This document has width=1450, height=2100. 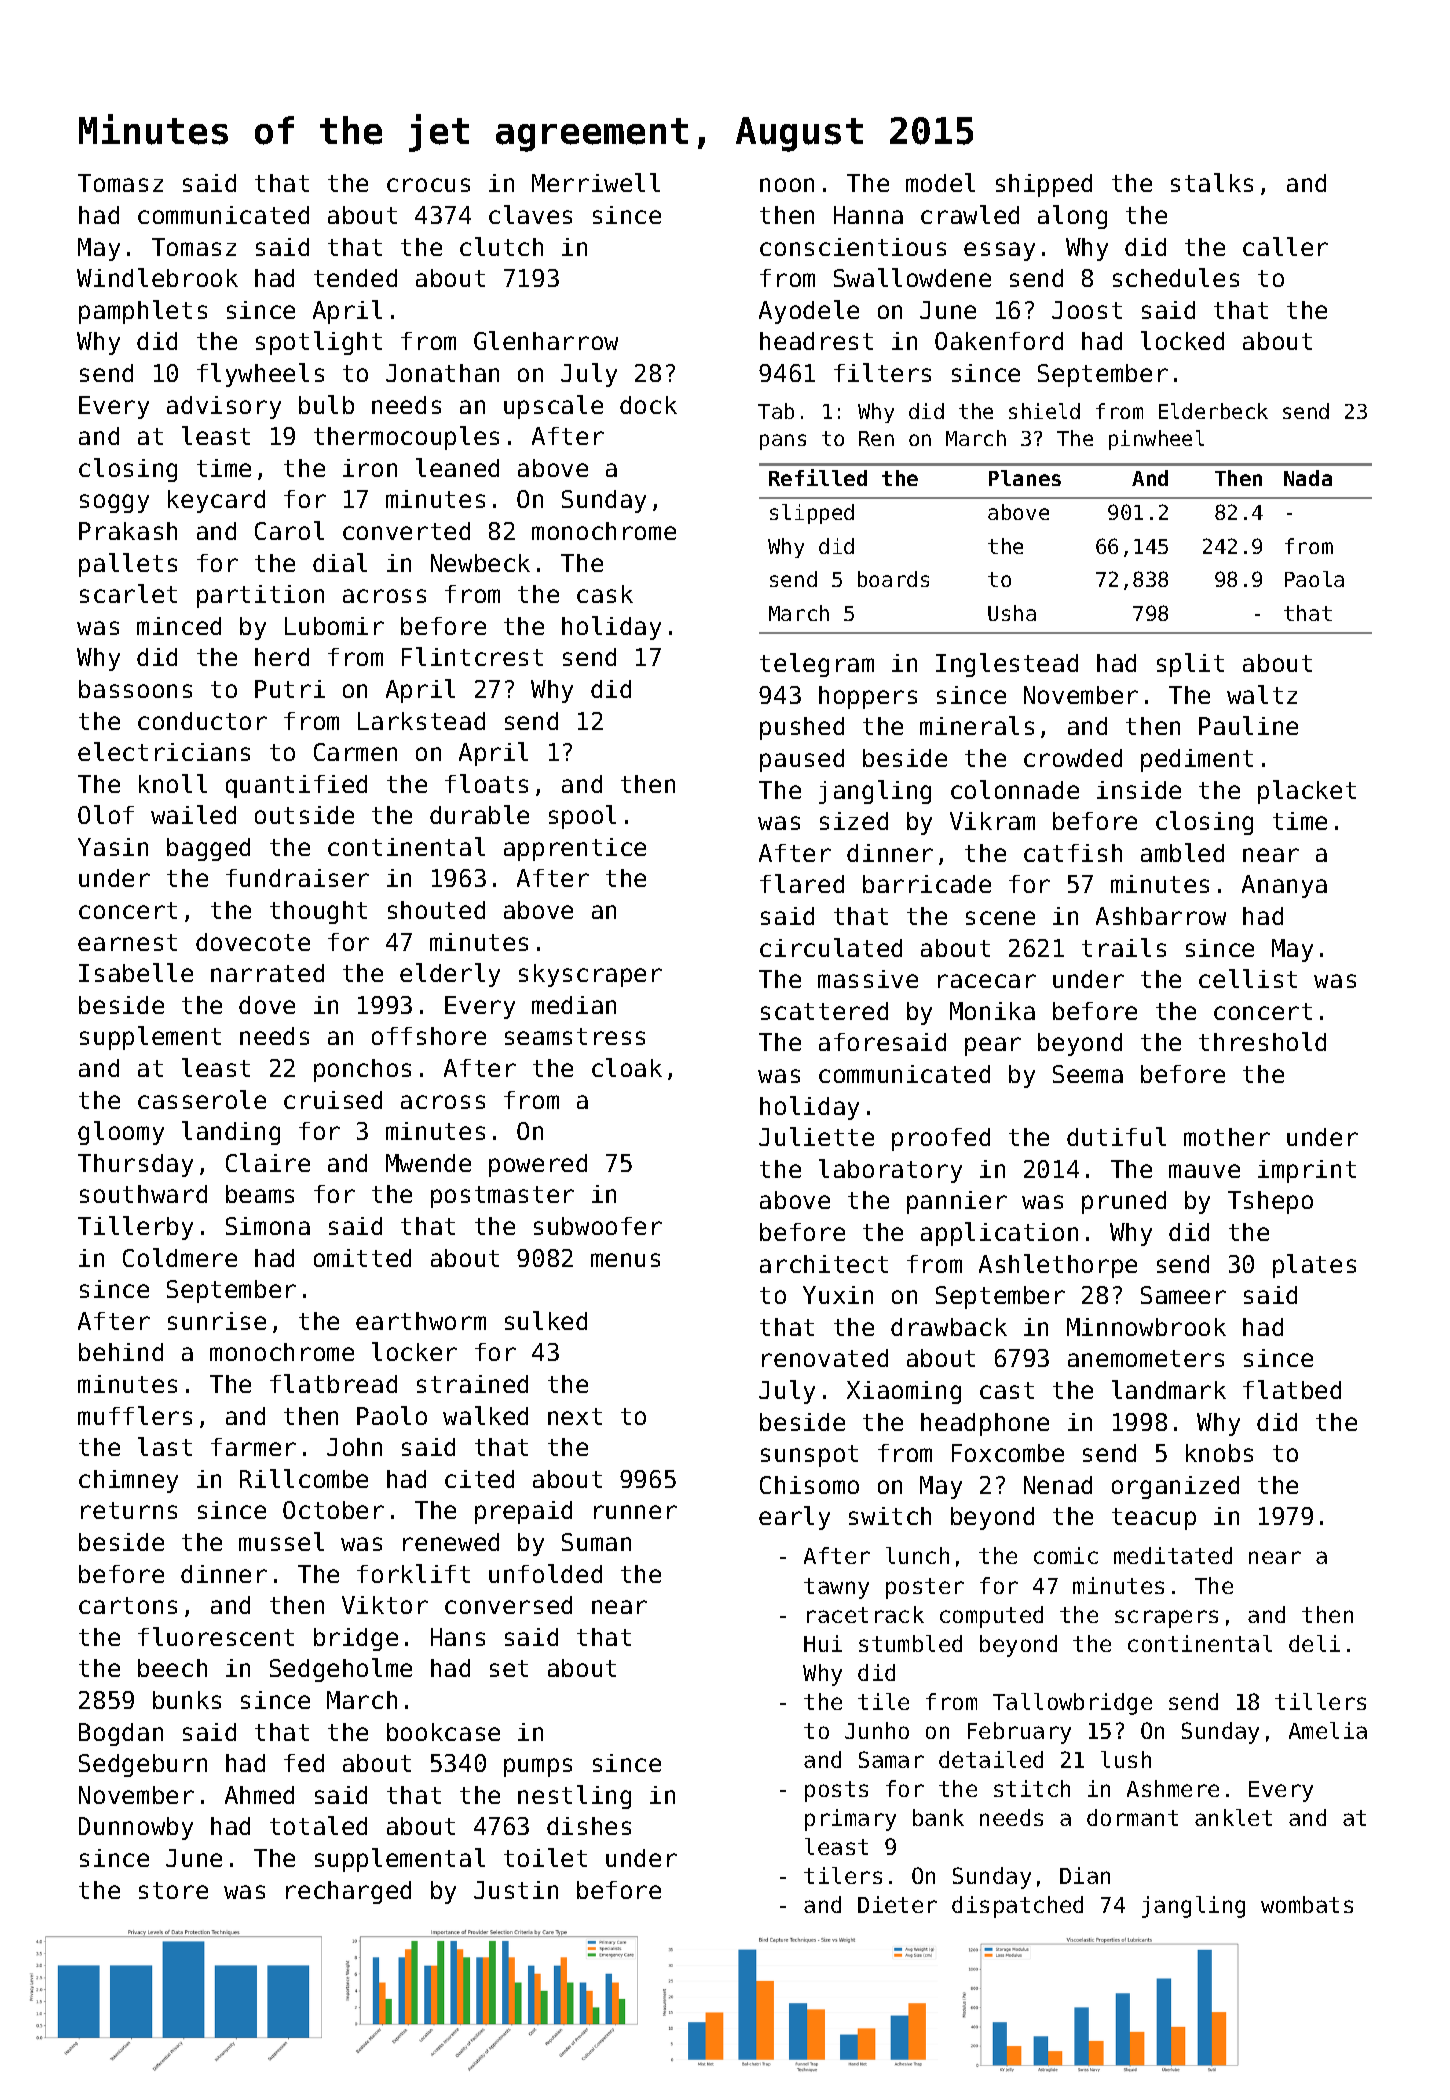 I want to click on omitted, so click(x=362, y=1258).
